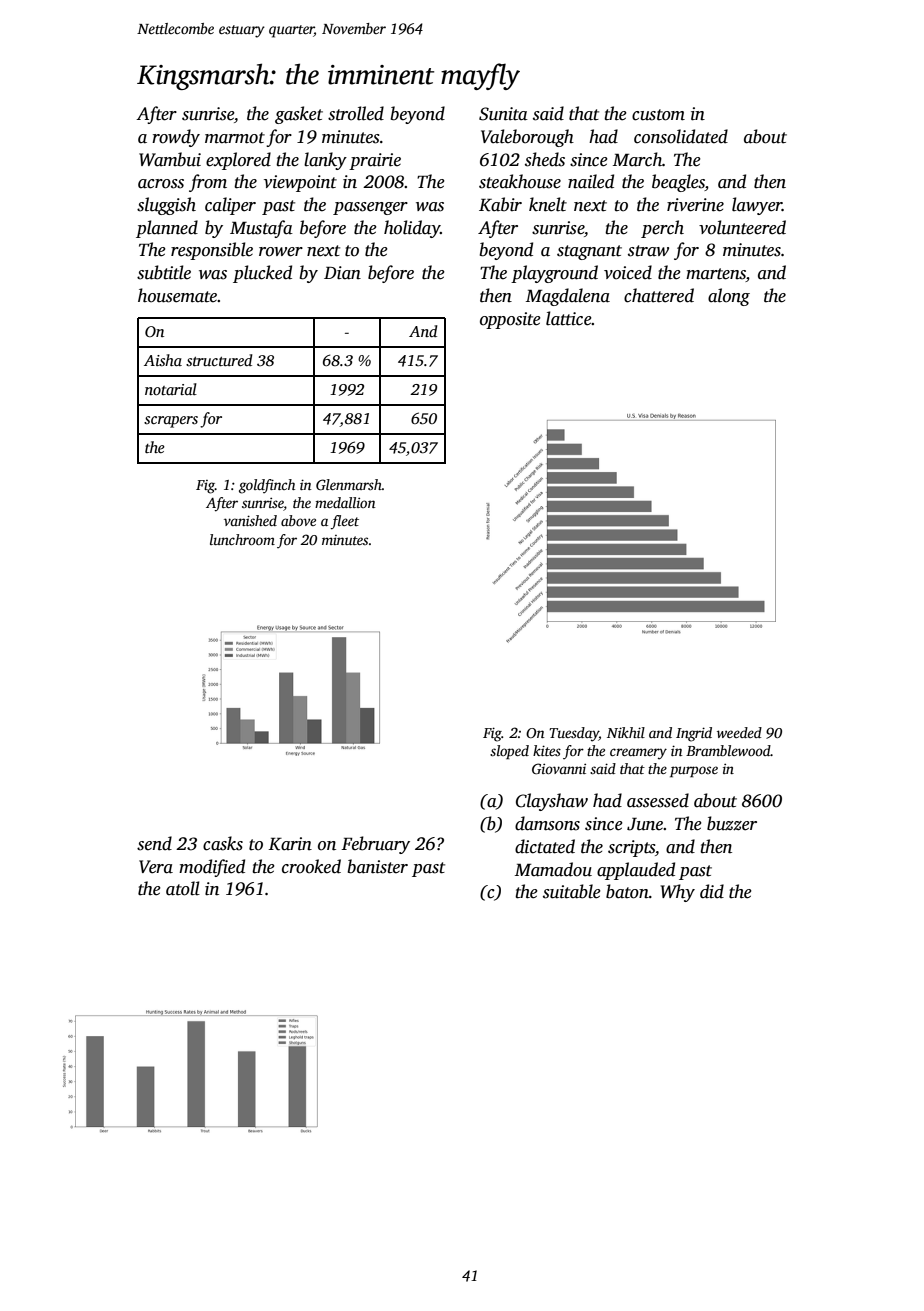  I want to click on weeded, so click(739, 732).
